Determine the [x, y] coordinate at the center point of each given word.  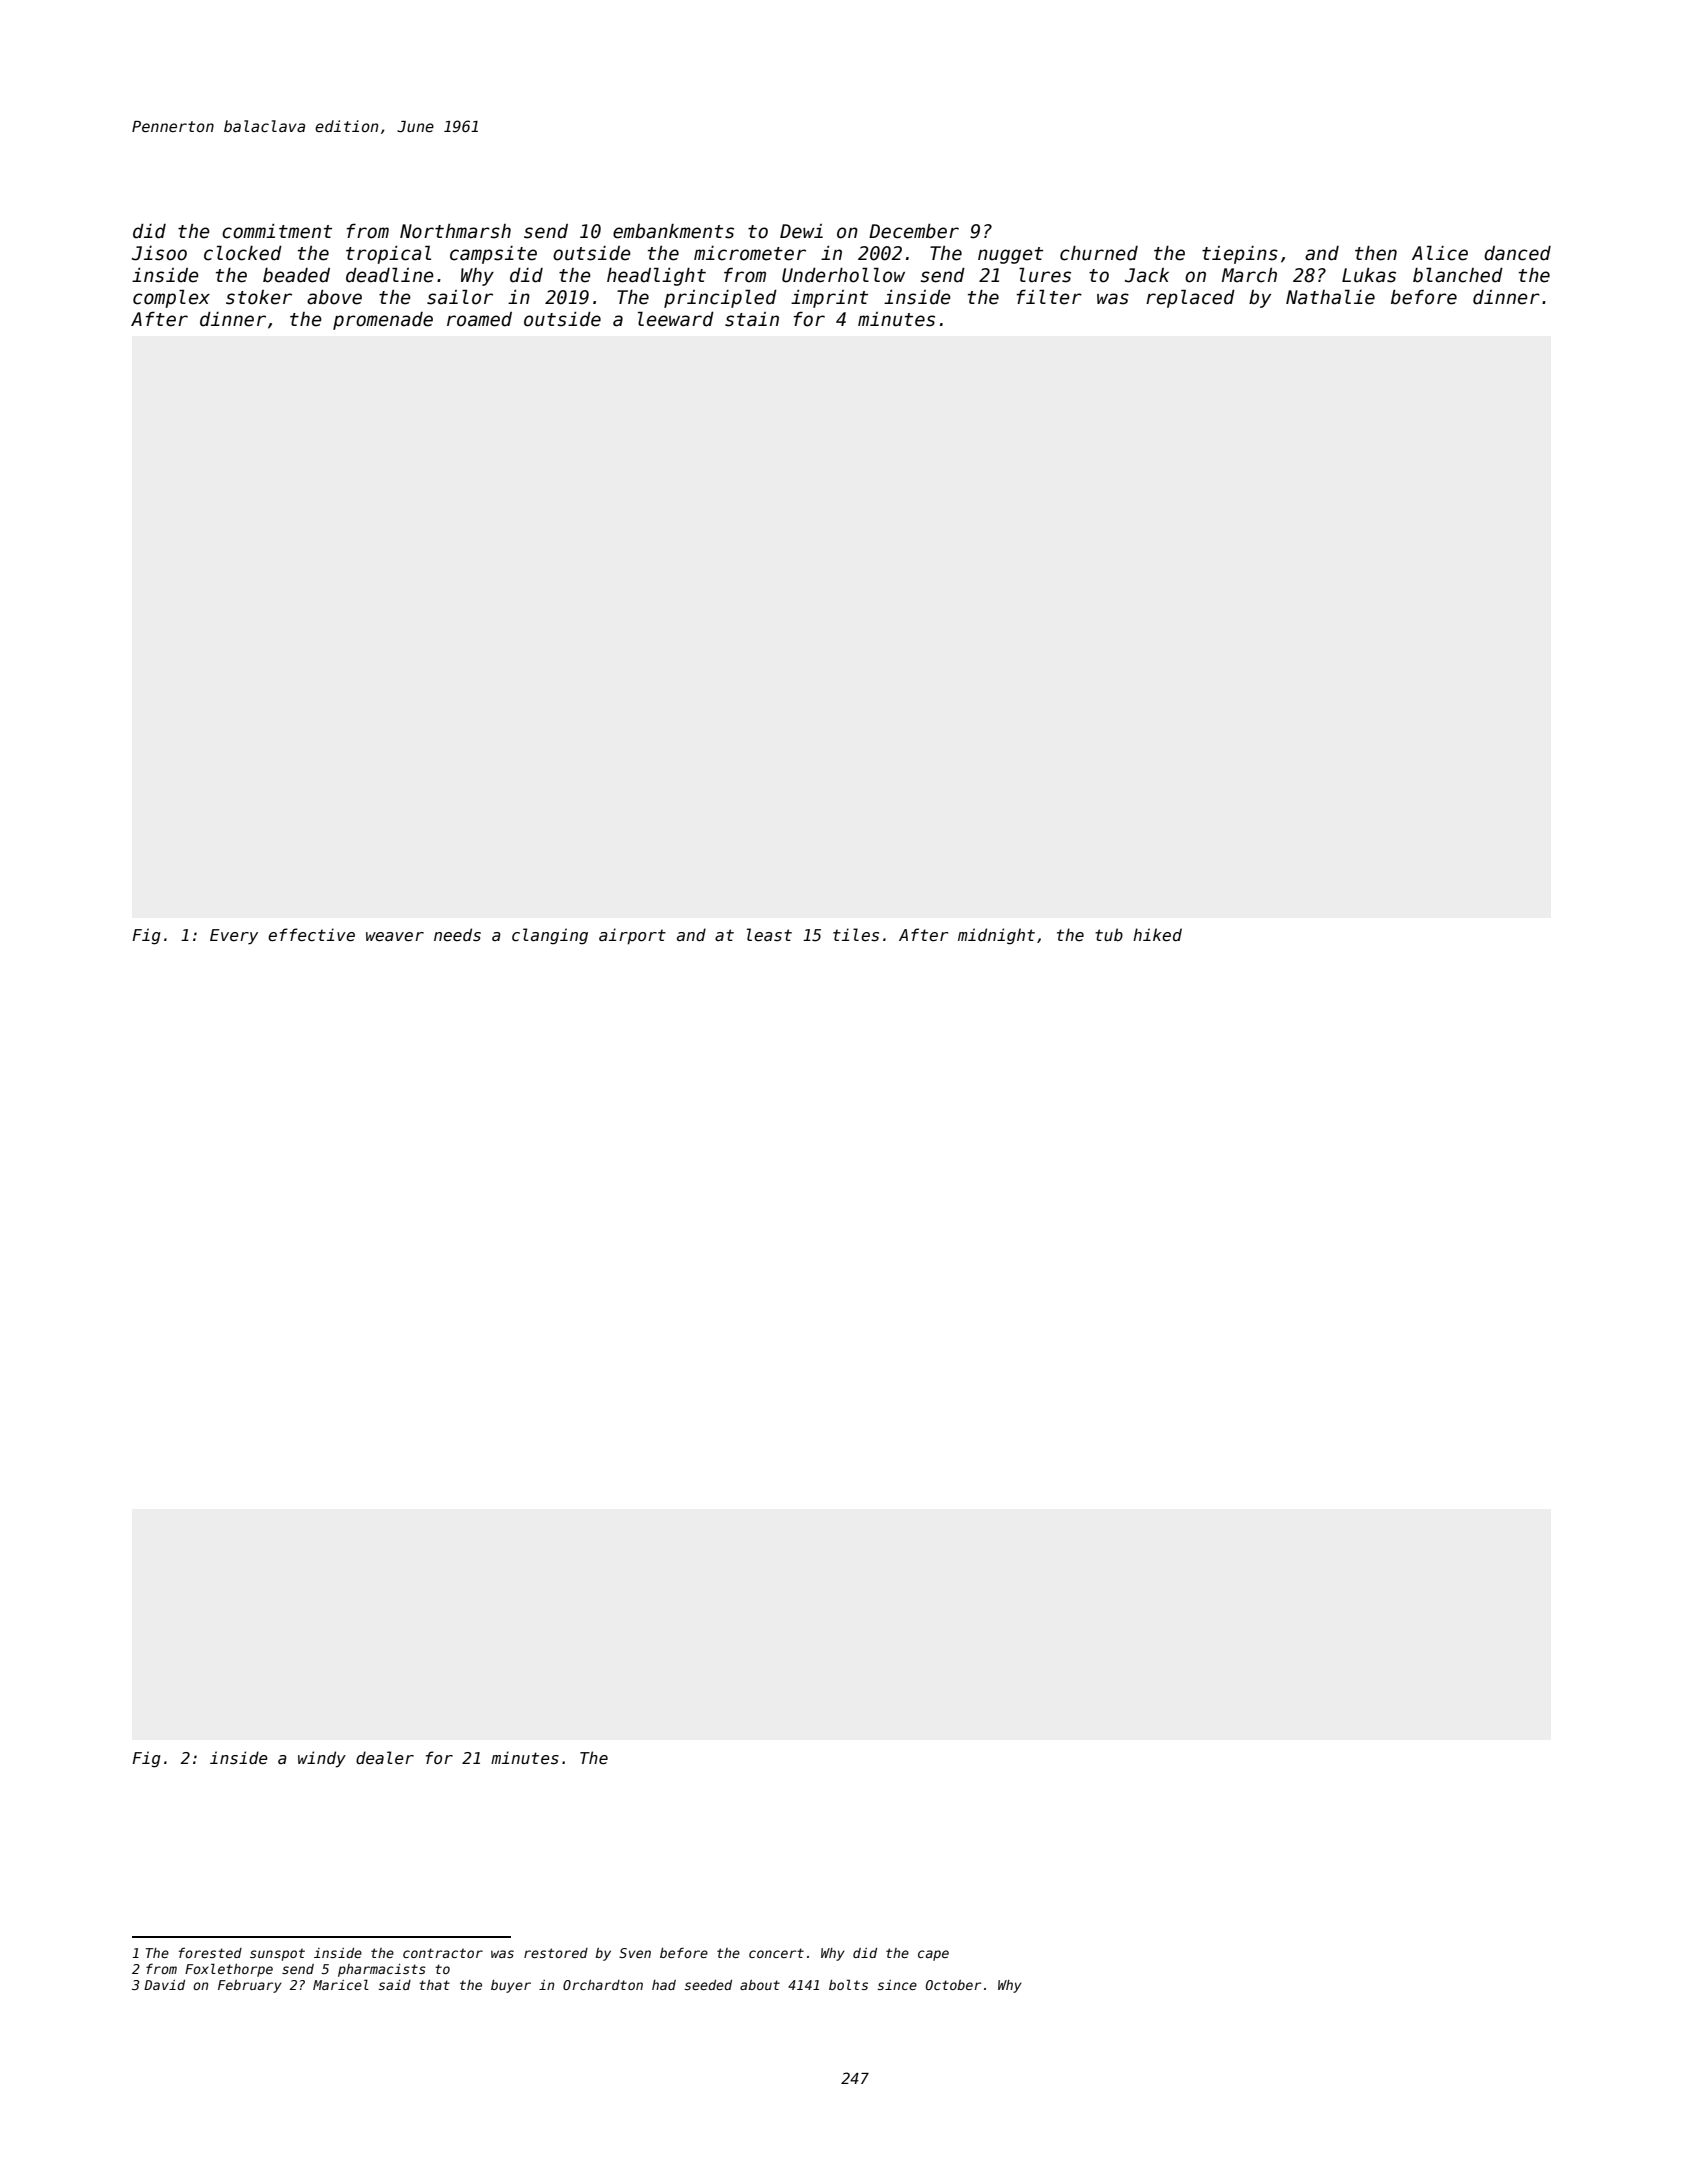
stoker [259, 297]
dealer [385, 1757]
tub [1109, 934]
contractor [443, 1953]
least [769, 934]
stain [752, 319]
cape [933, 1955]
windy [322, 1759]
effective [311, 934]
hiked [1157, 934]
